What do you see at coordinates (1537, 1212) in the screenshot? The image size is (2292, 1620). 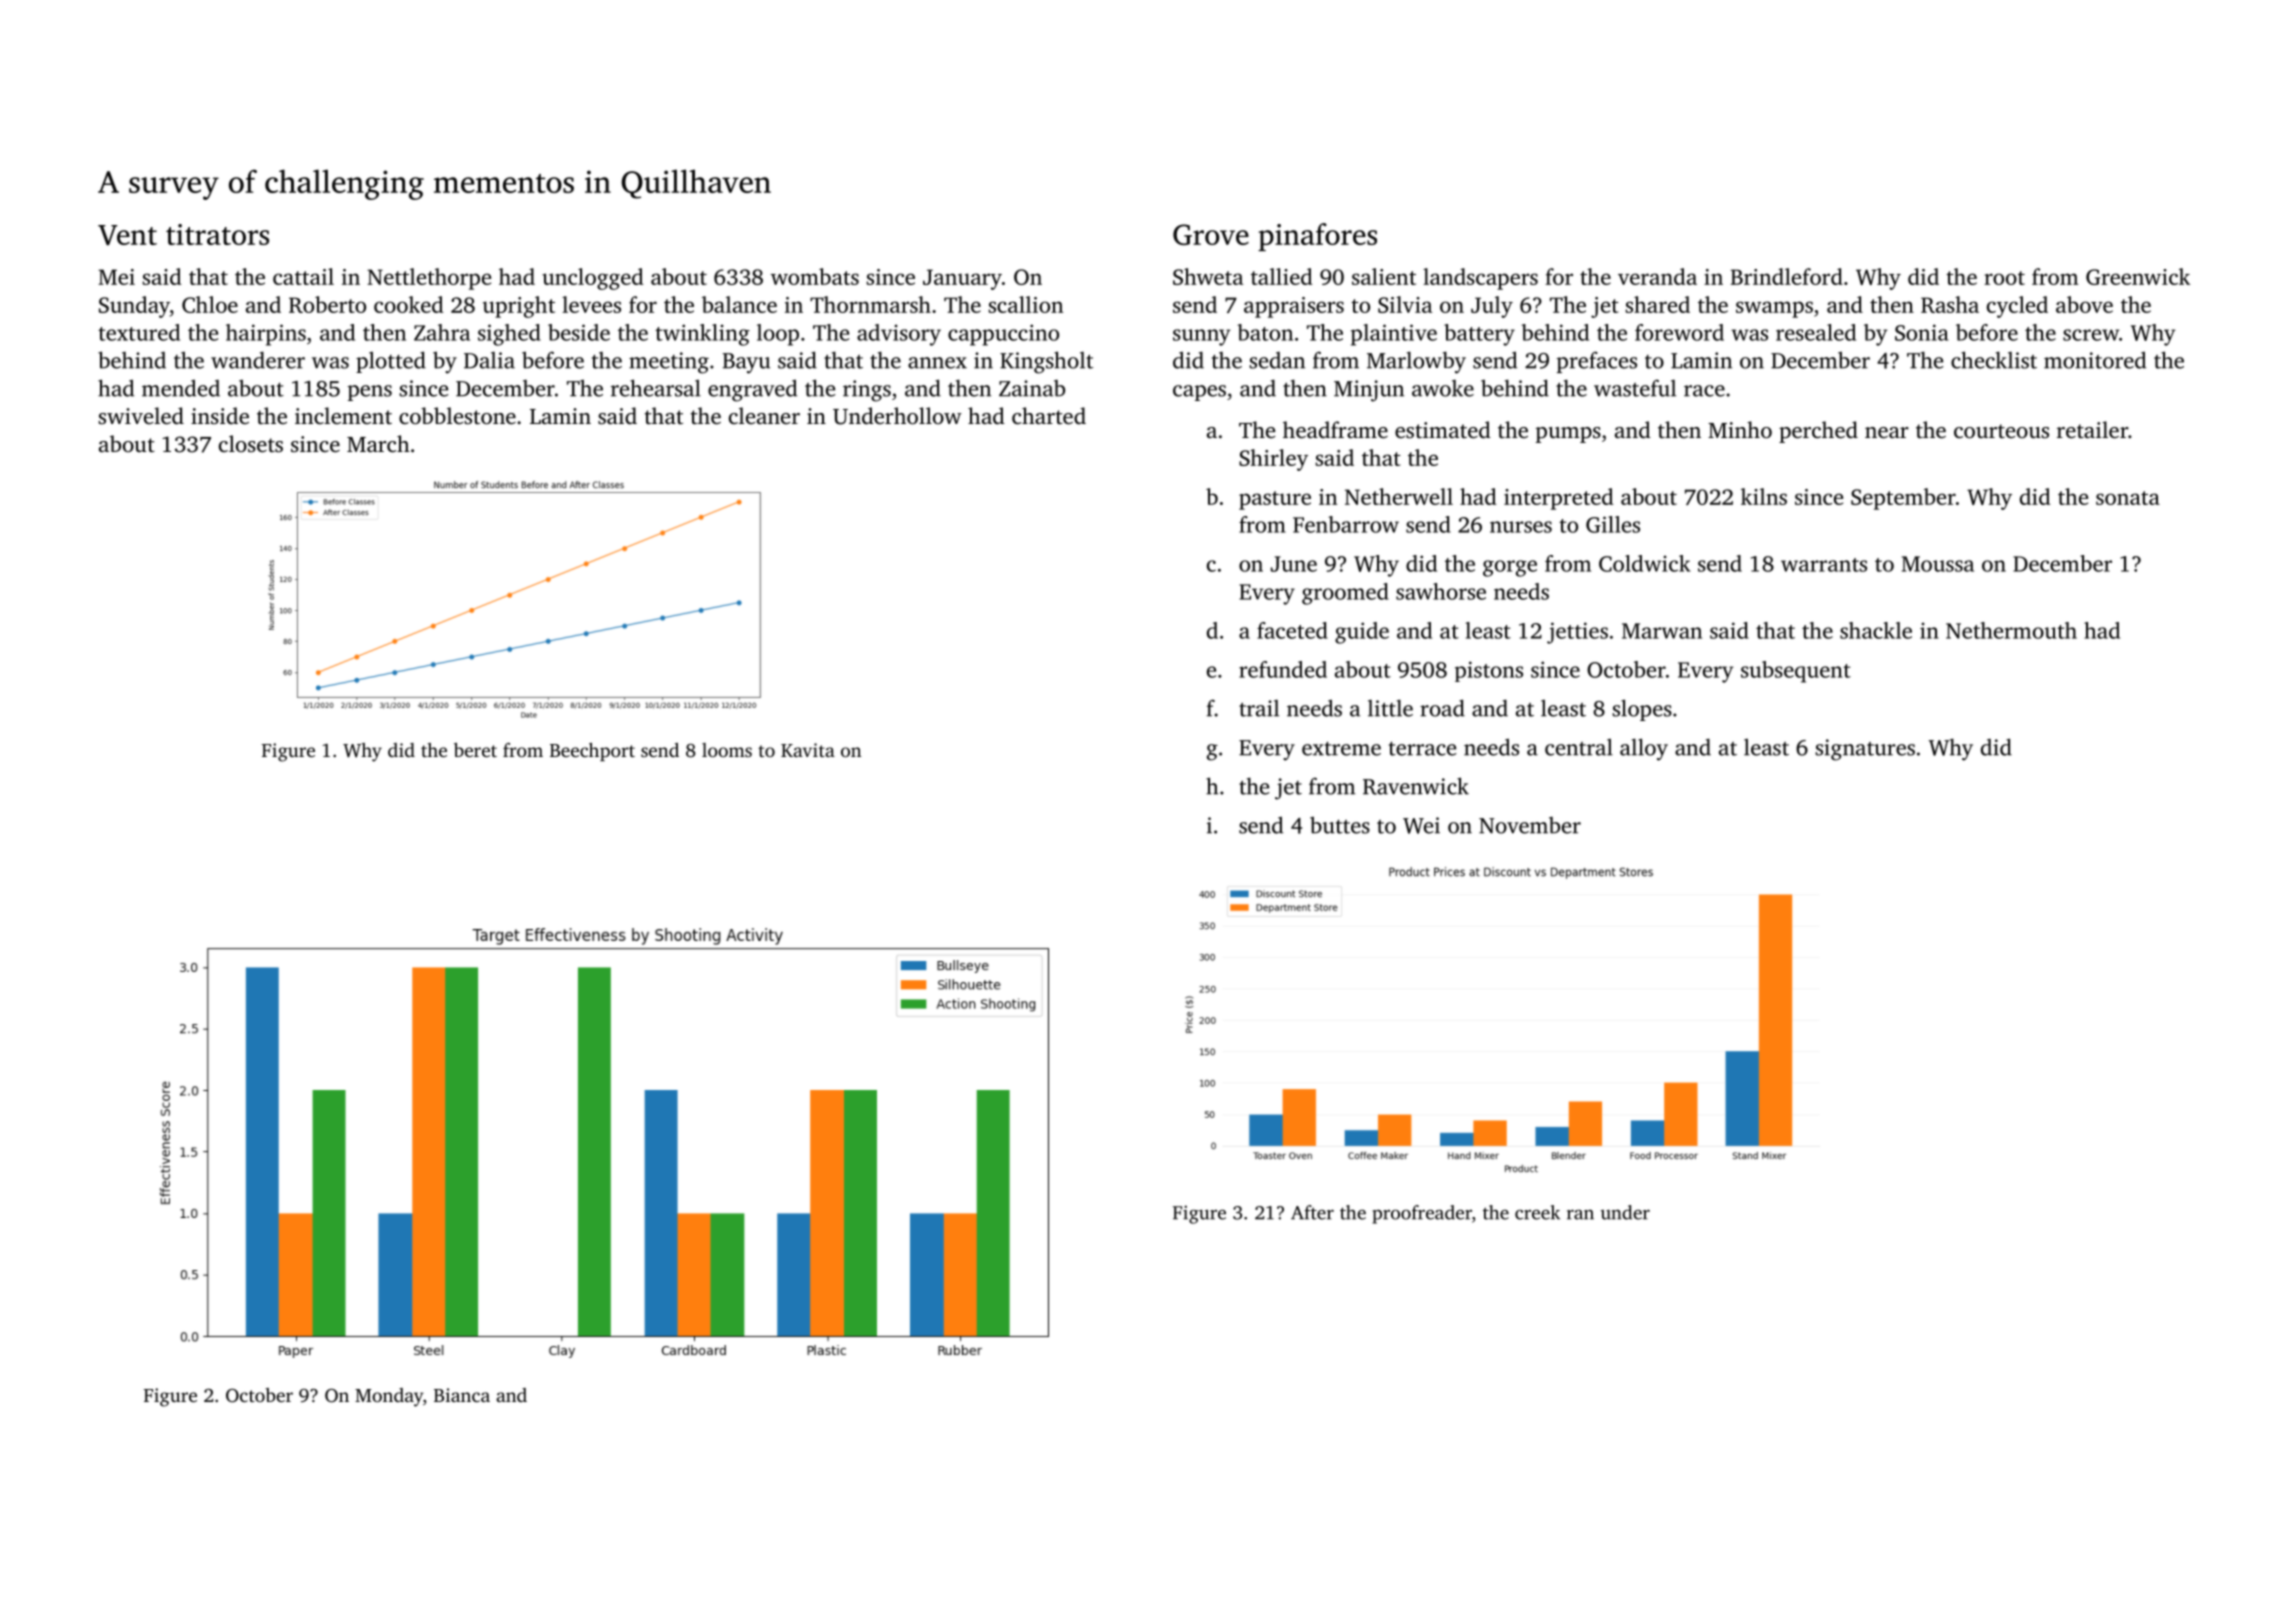 I see `creek` at bounding box center [1537, 1212].
